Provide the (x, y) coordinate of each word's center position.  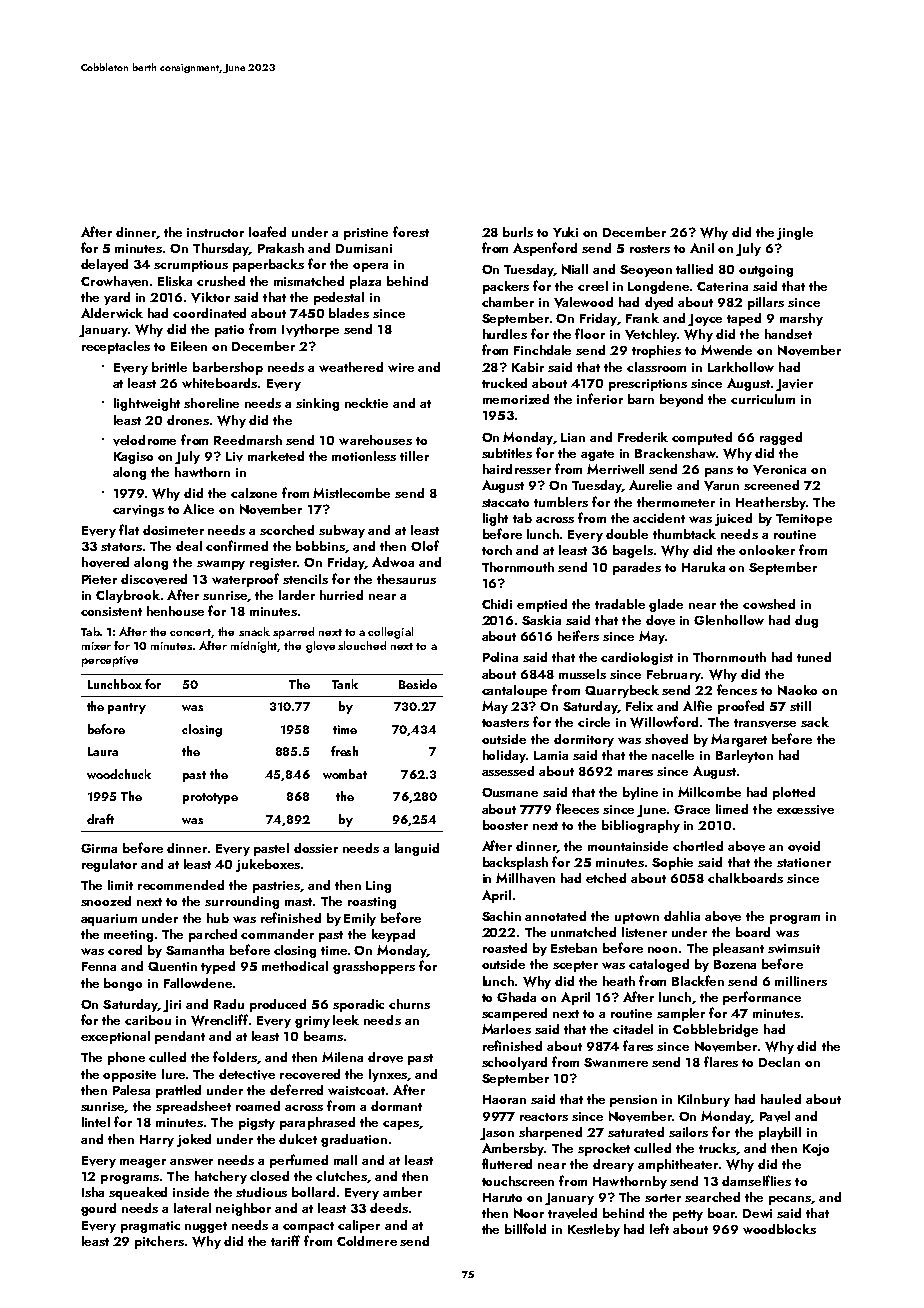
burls (518, 232)
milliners (801, 981)
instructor (215, 232)
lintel (96, 1122)
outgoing (766, 271)
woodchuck (119, 774)
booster (505, 825)
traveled (572, 1213)
